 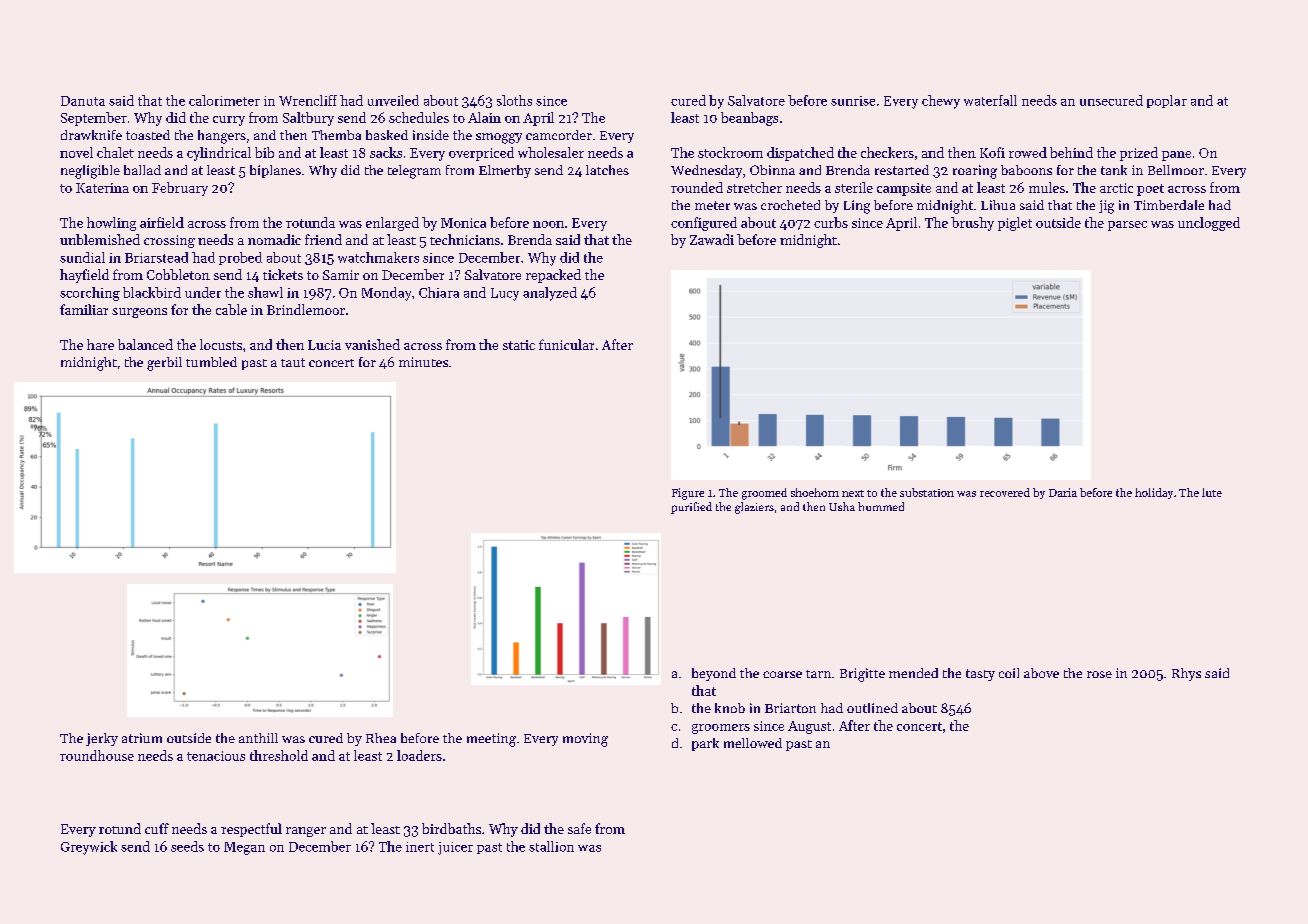 What do you see at coordinates (156, 257) in the document?
I see `Briarstead` at bounding box center [156, 257].
